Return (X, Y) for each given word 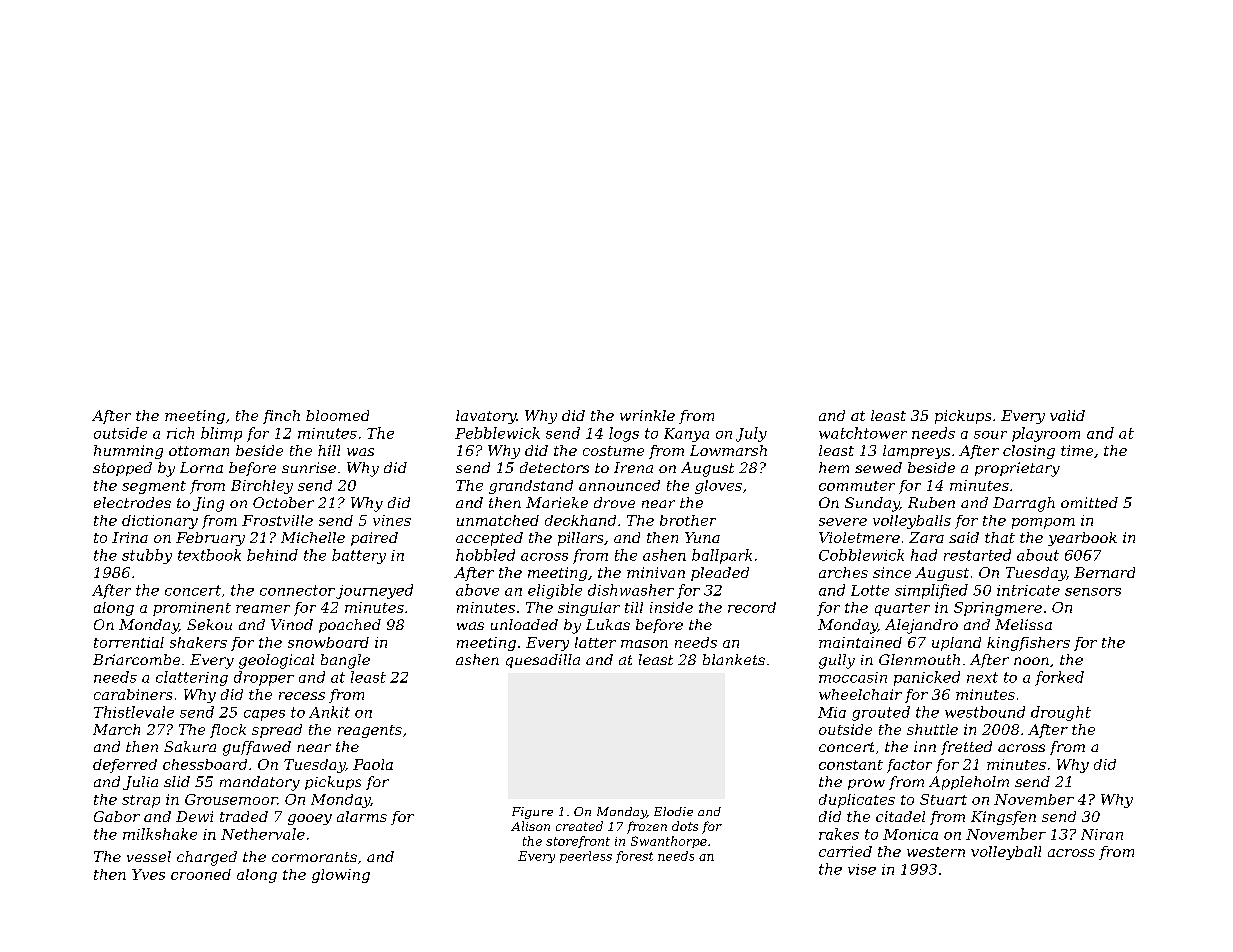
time (1077, 450)
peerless (586, 857)
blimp (221, 434)
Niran (1102, 834)
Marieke (557, 502)
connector (297, 590)
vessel (149, 856)
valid (1067, 415)
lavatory (486, 417)
